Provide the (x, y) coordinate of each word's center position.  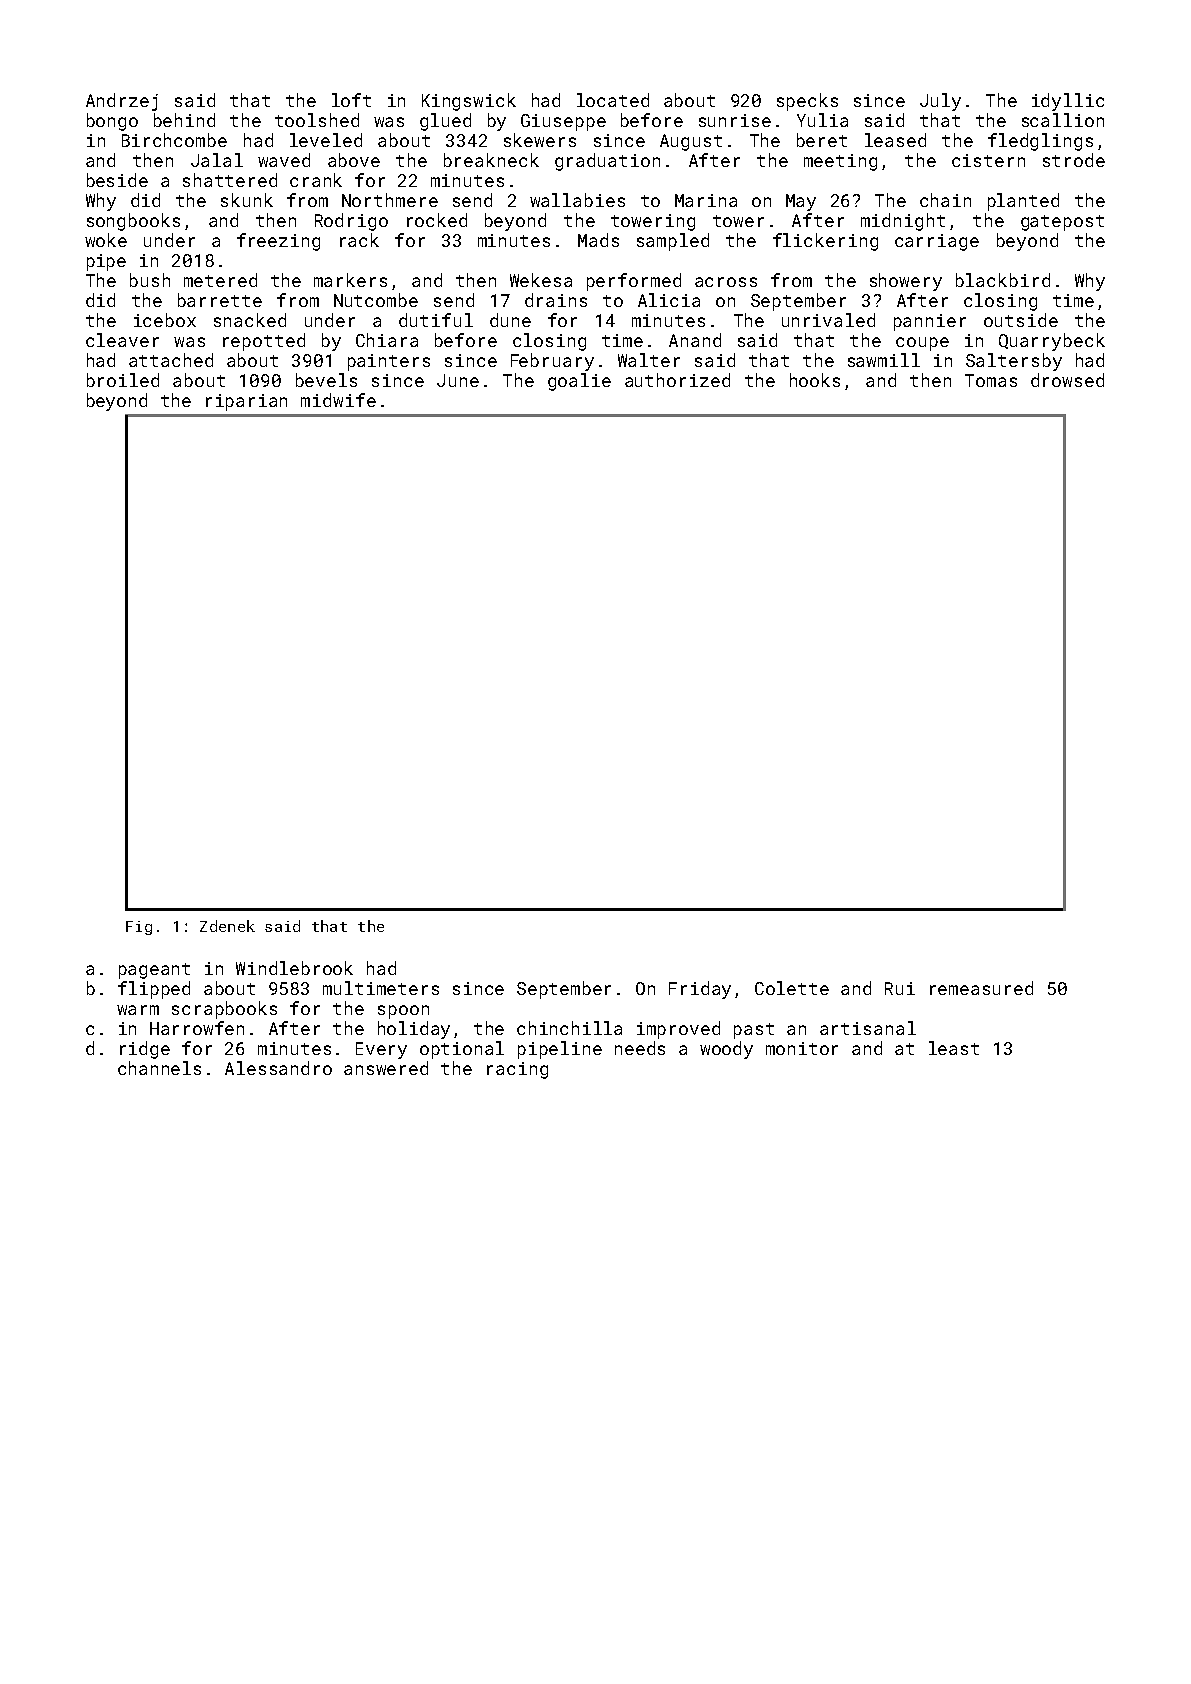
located (613, 100)
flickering (825, 242)
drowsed (1067, 380)
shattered (230, 180)
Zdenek (227, 926)
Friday (700, 990)
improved (678, 1030)
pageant (154, 971)
